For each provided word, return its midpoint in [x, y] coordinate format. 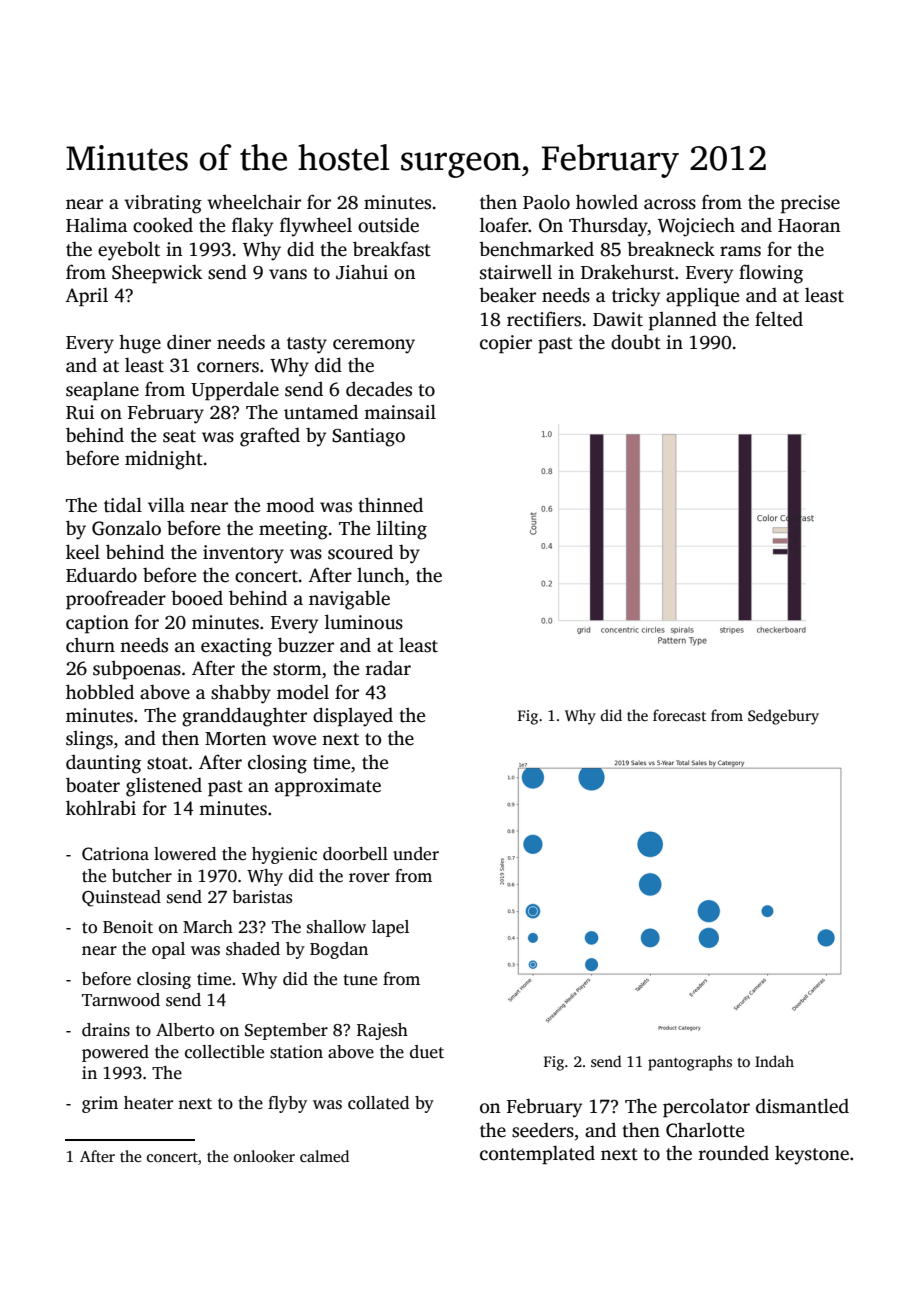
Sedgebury [783, 717]
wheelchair [254, 202]
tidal [123, 505]
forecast [679, 715]
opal [168, 950]
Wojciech [696, 227]
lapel [390, 928]
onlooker [264, 1156]
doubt [636, 342]
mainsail [400, 412]
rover [369, 878]
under [416, 854]
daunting [103, 764]
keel [83, 552]
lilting [402, 530]
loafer [504, 225]
